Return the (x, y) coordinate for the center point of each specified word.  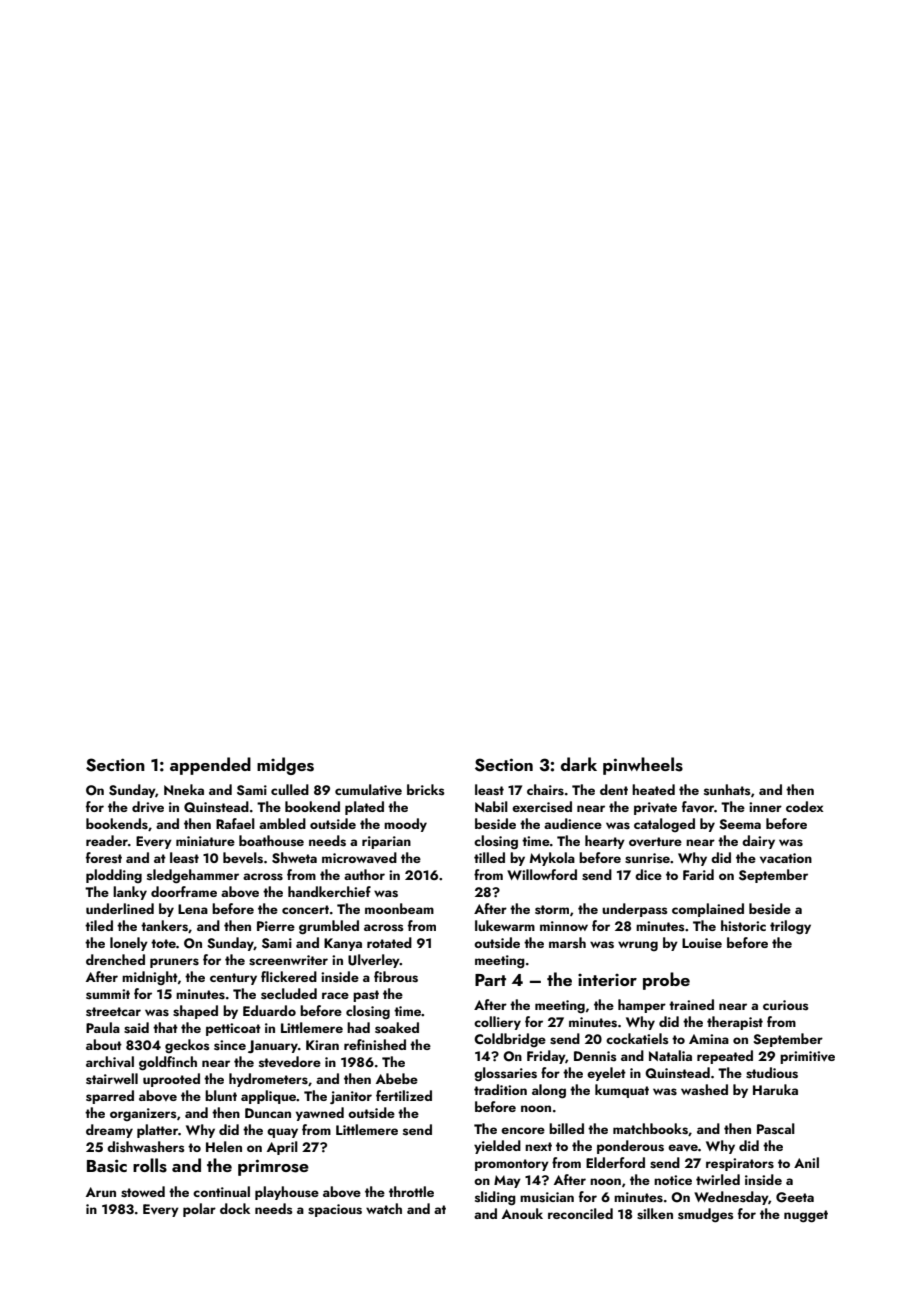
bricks (426, 789)
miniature (205, 841)
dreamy (109, 1131)
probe (666, 981)
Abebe (397, 1078)
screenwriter (288, 960)
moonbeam (399, 908)
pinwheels (643, 766)
